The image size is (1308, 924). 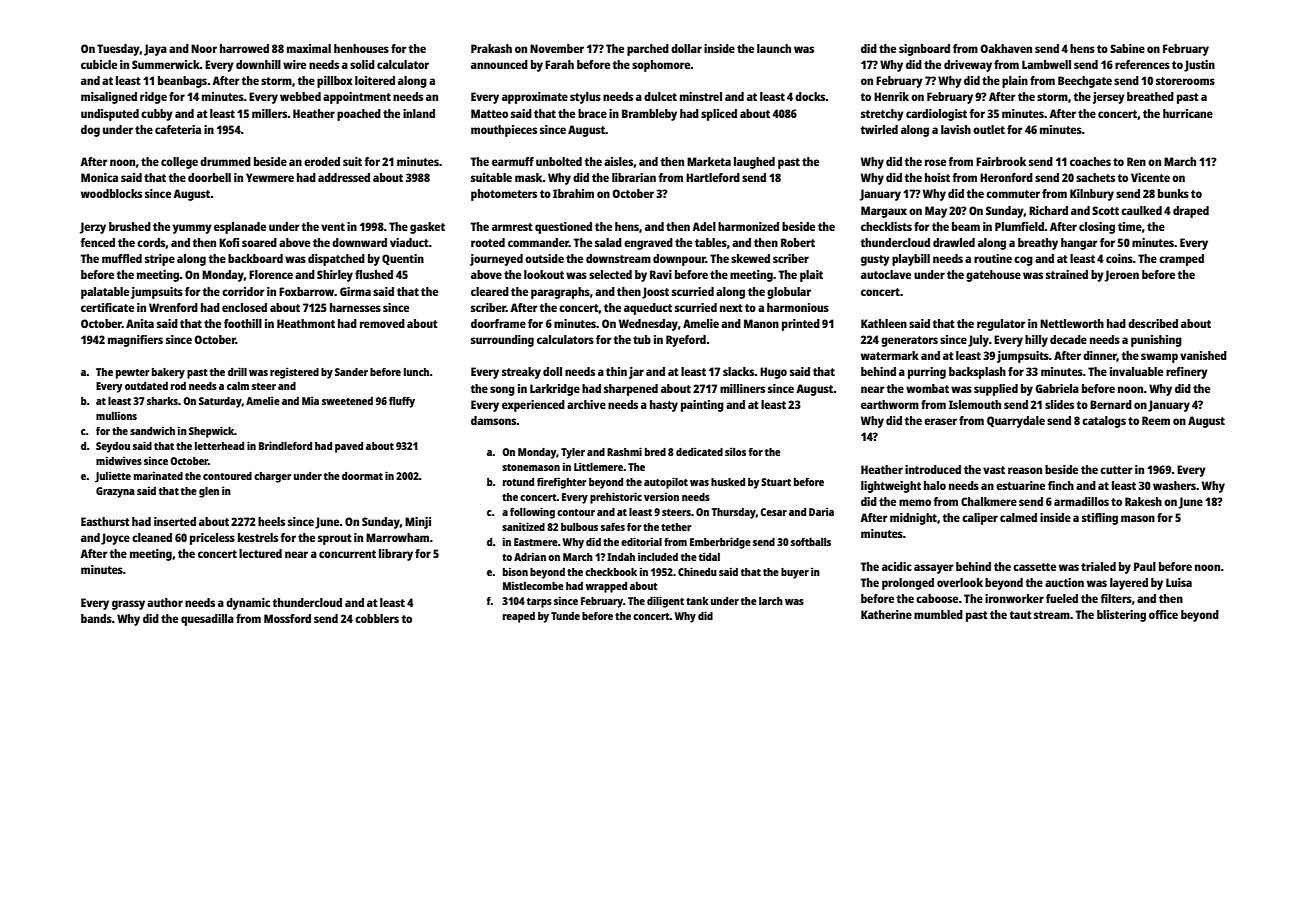 I want to click on Tunde, so click(x=565, y=616).
